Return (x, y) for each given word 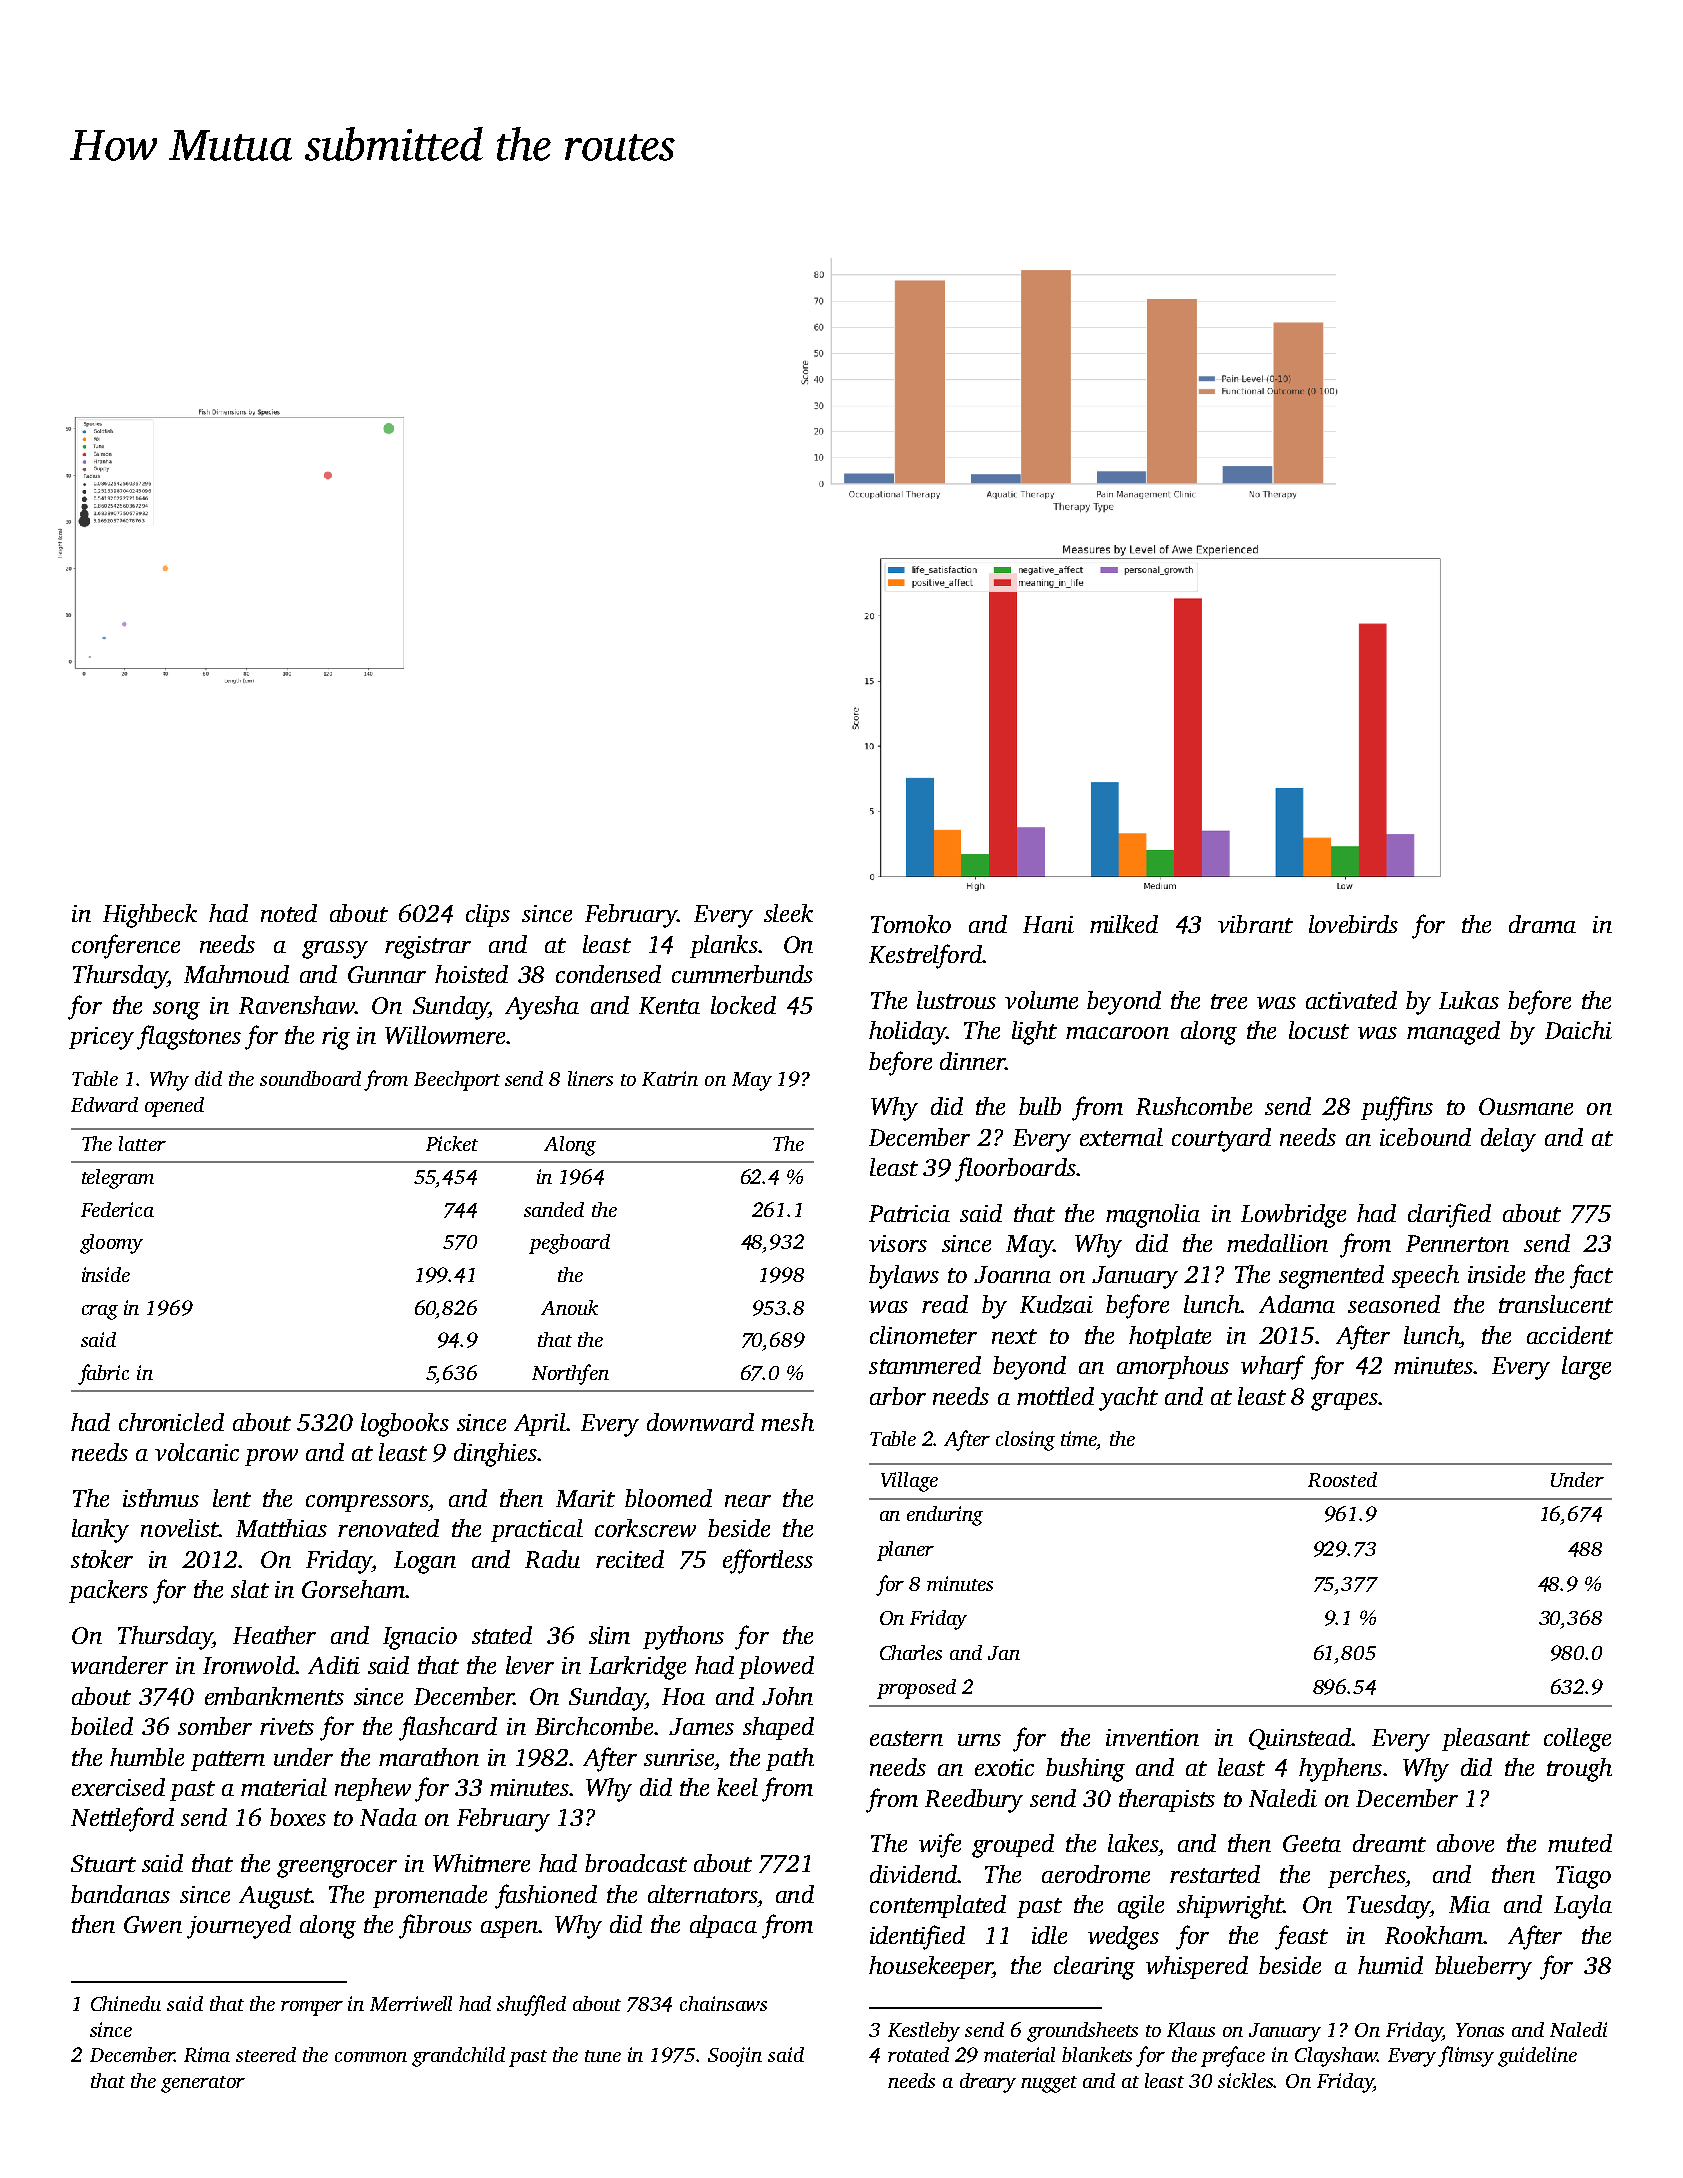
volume (1041, 1000)
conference (126, 946)
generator (203, 2084)
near (748, 1501)
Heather (274, 1635)
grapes (1344, 1402)
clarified (1449, 1215)
